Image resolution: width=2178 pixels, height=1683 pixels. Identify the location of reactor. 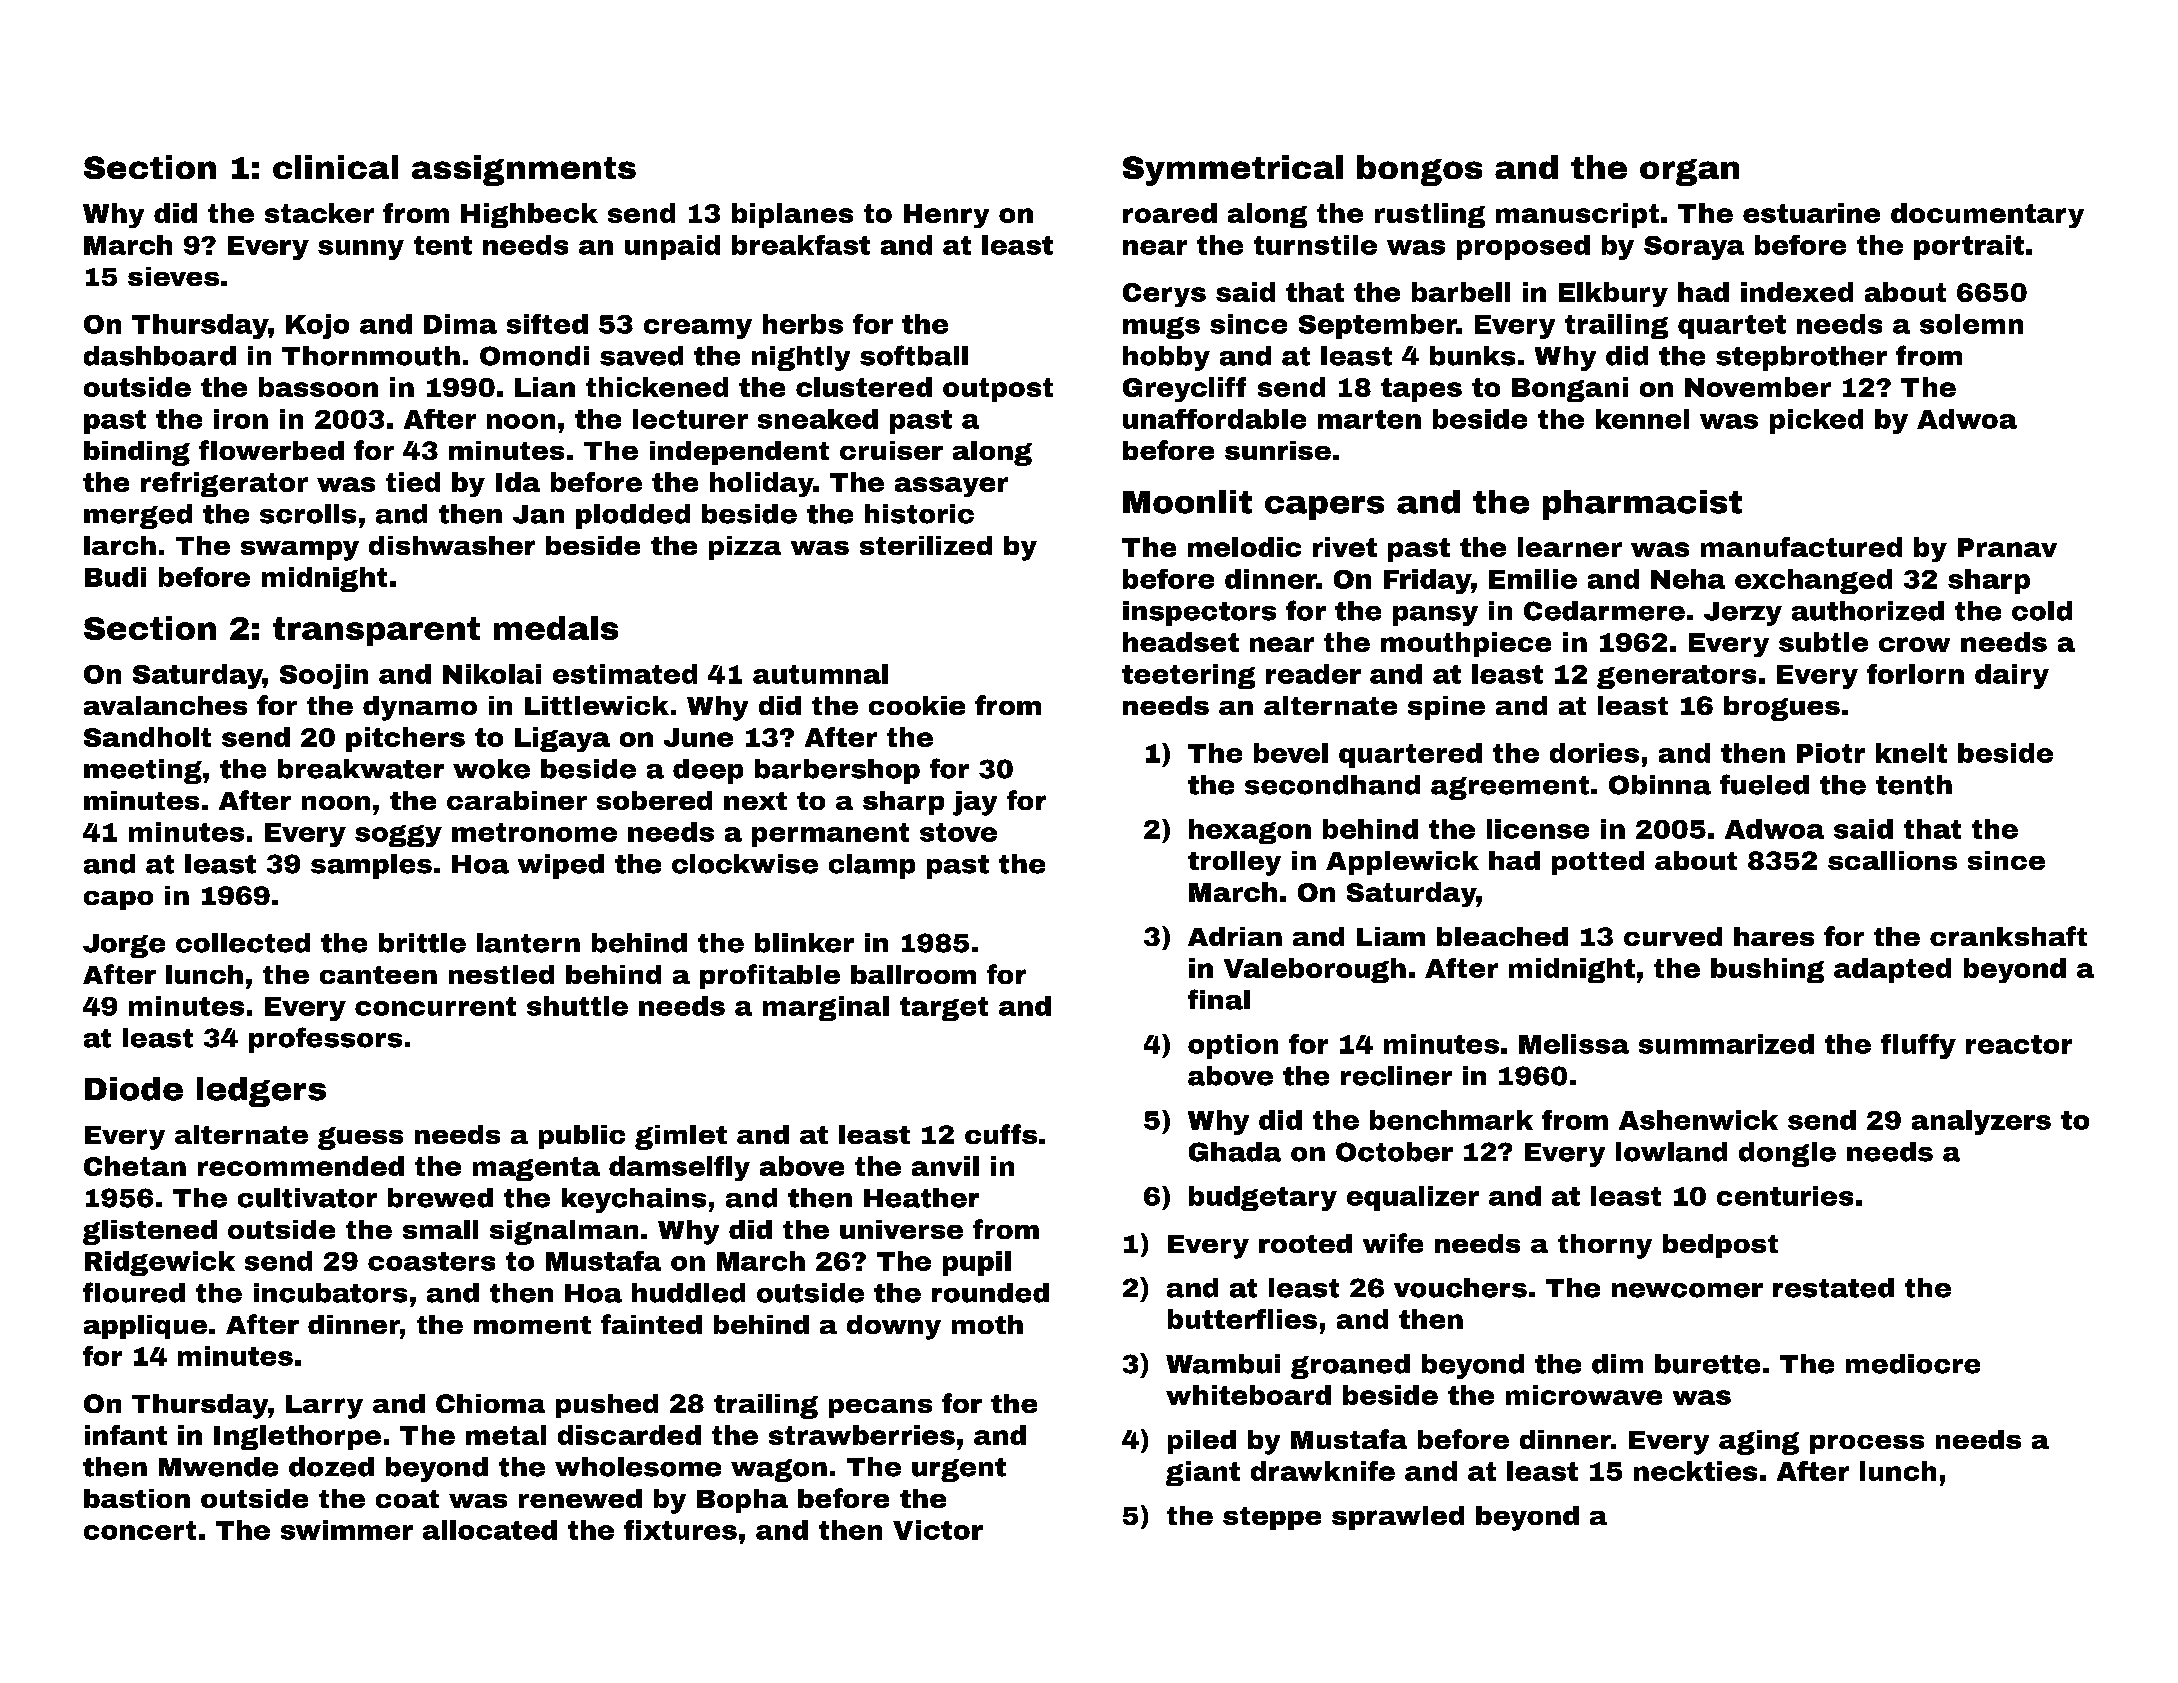
(2019, 1044).
